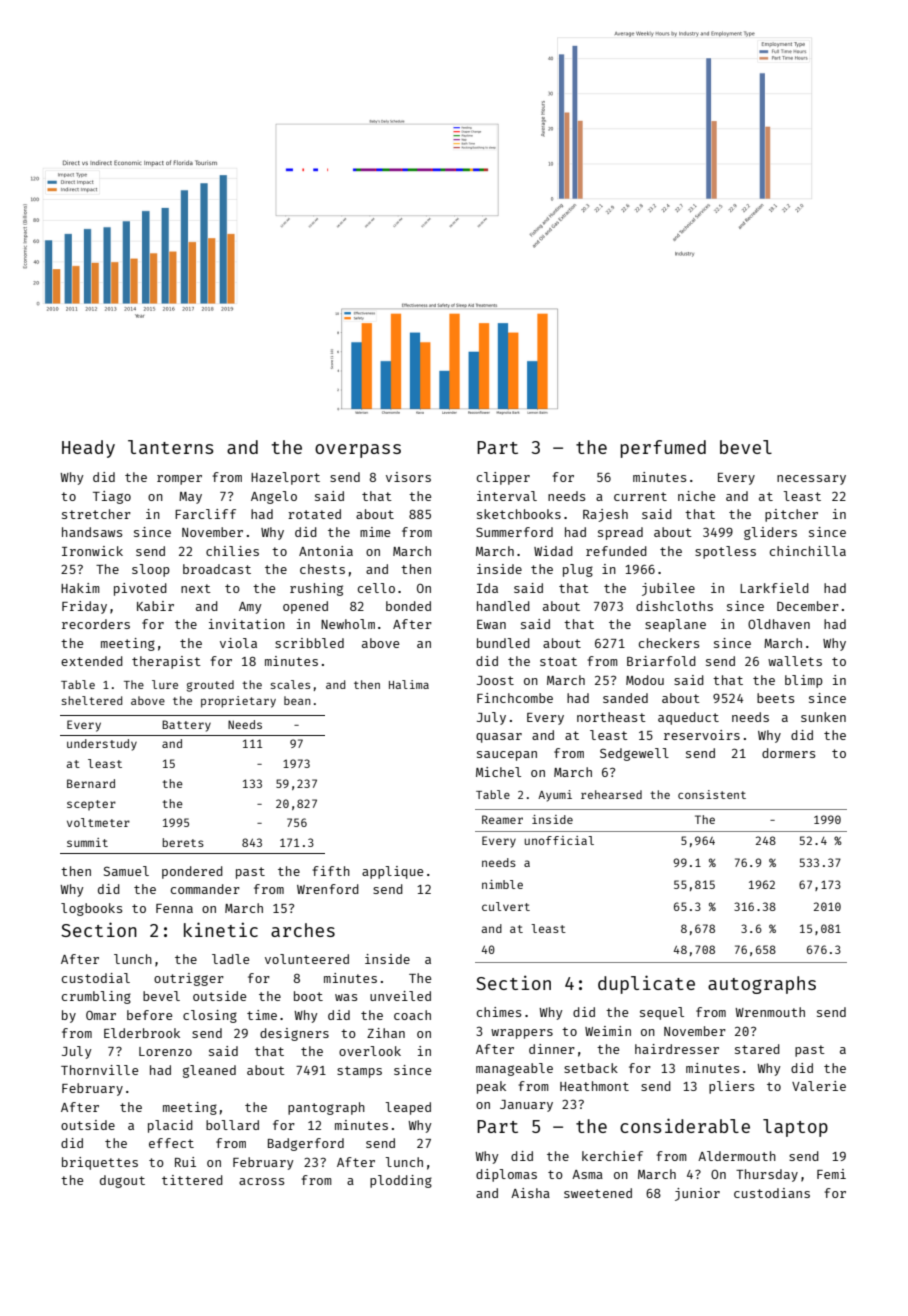 The image size is (908, 1316). Describe the element at coordinates (696, 496) in the image. I see `niche` at that location.
